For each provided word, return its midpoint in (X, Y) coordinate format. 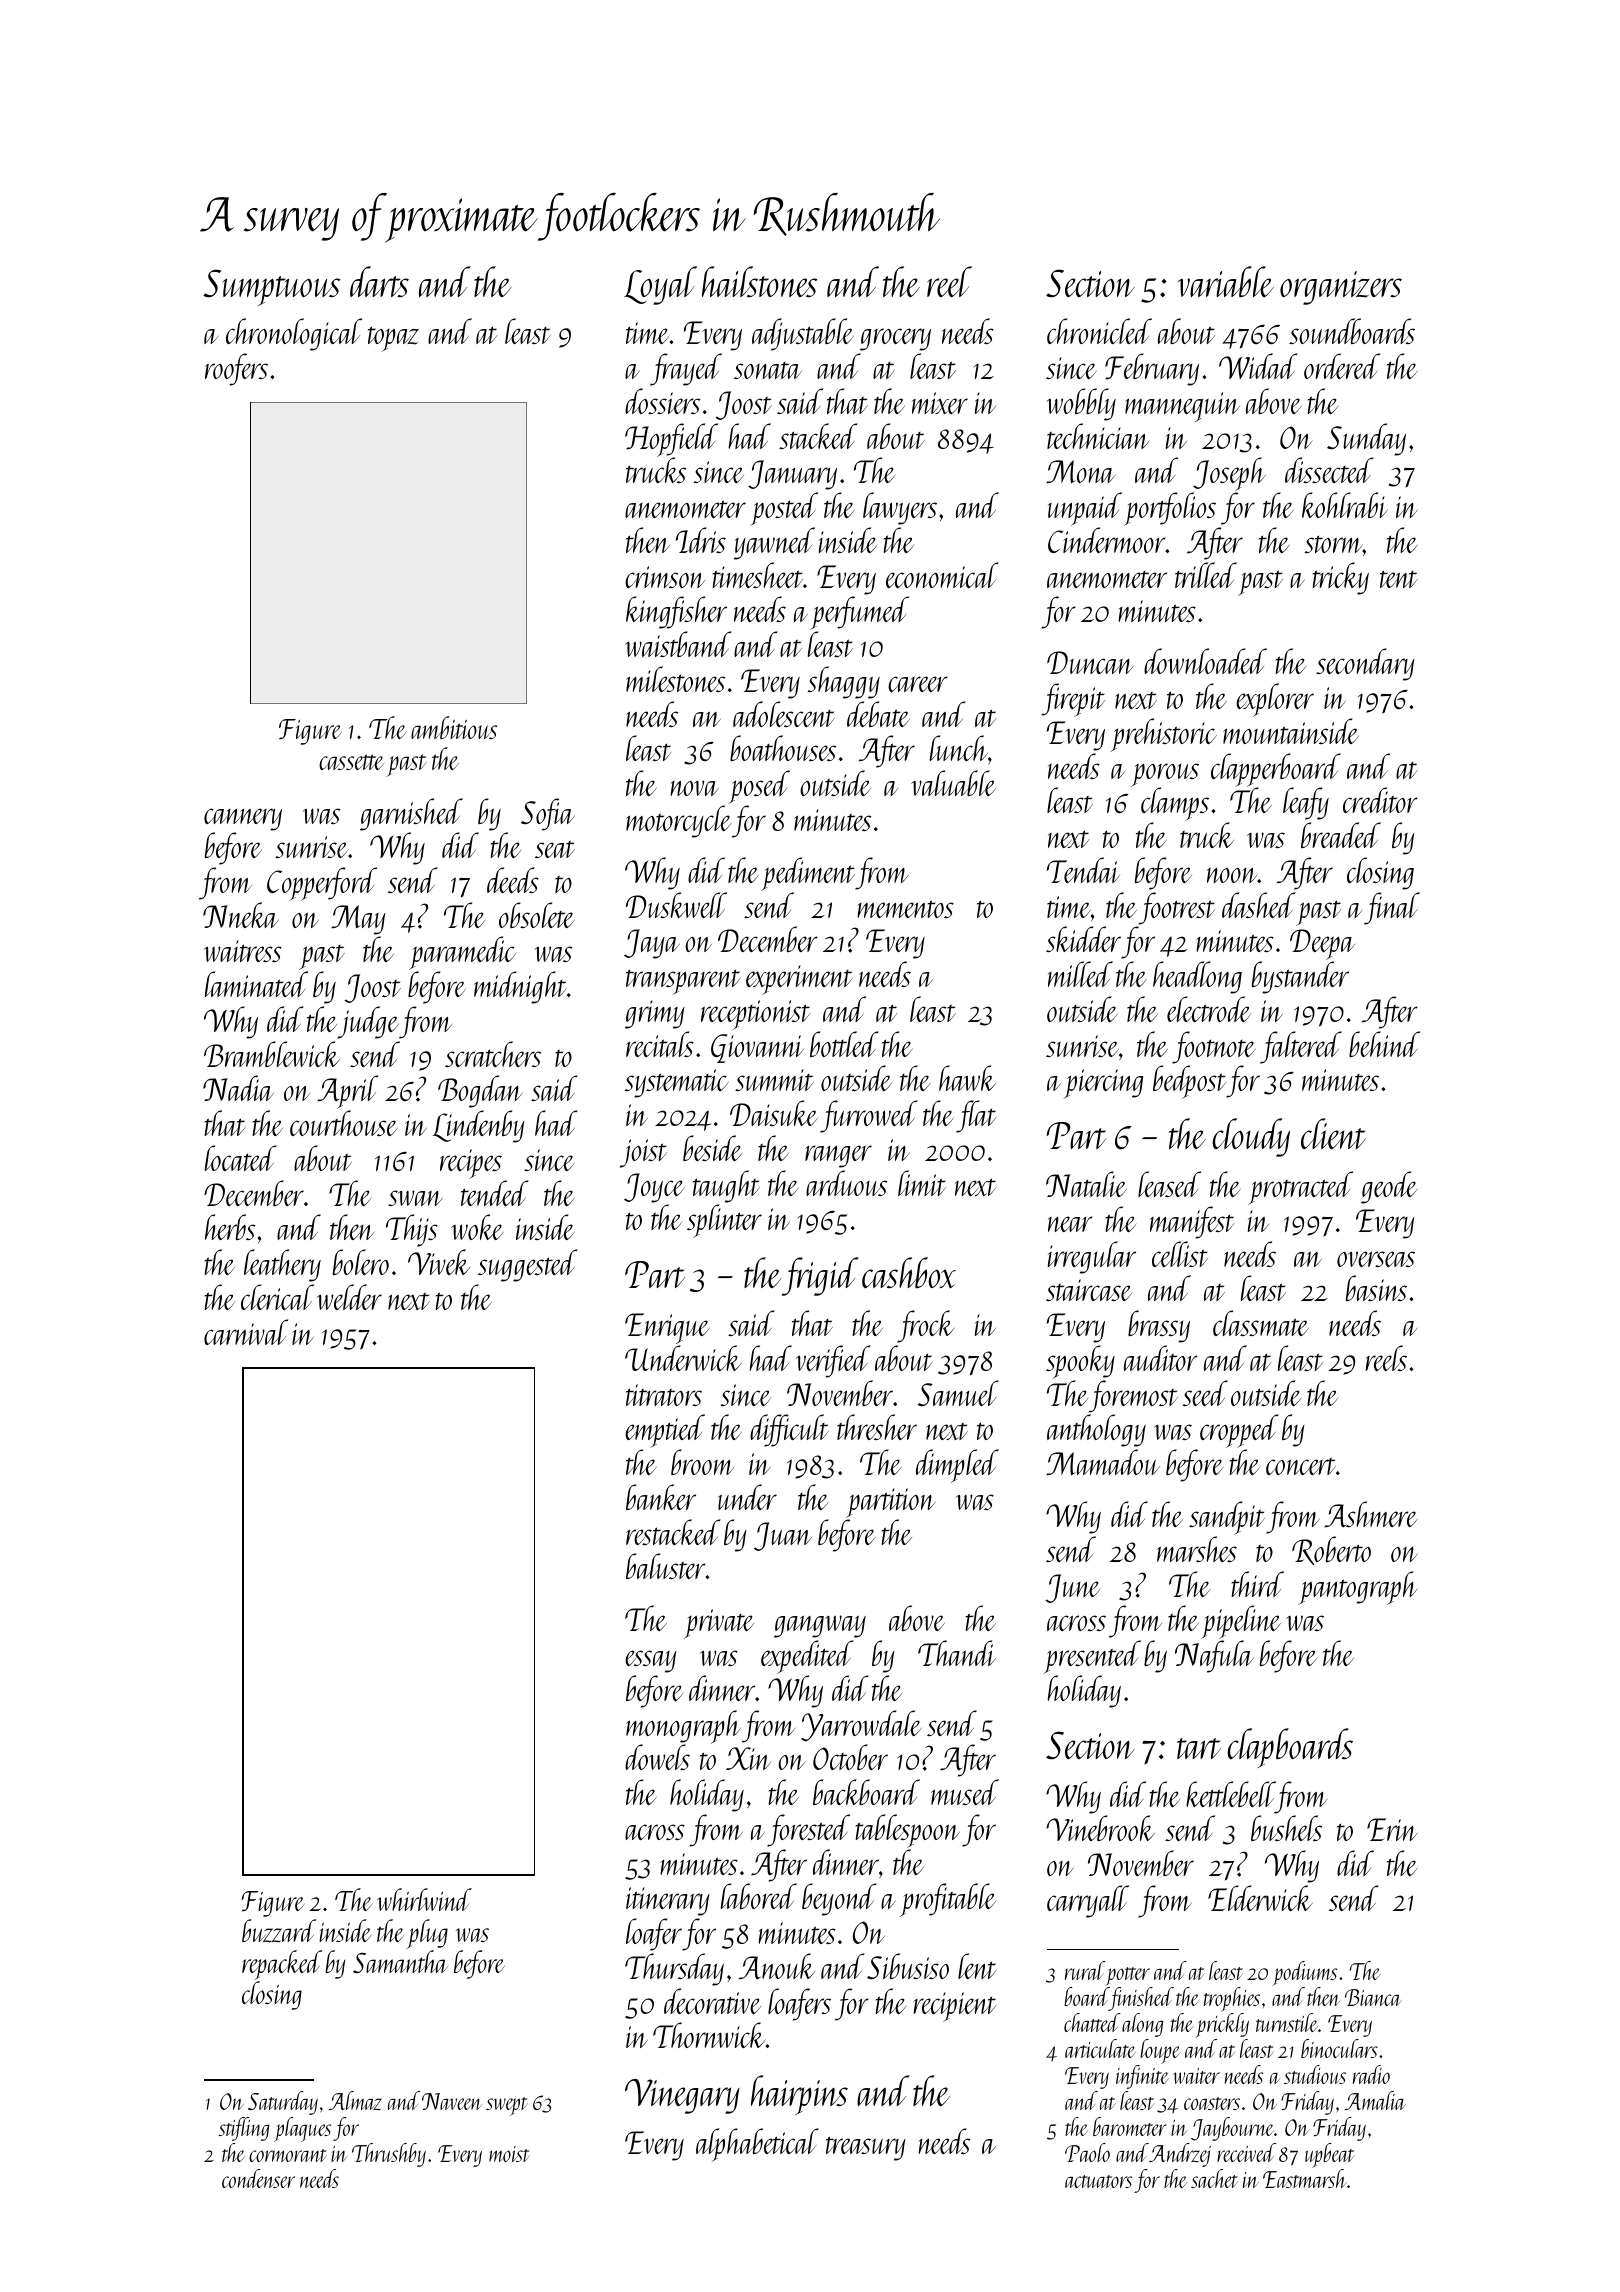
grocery (895, 339)
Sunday (1366, 439)
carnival (246, 1332)
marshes (1197, 1549)
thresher (877, 1427)
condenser (258, 2178)
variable (1226, 281)
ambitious (454, 727)
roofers (236, 369)
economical (942, 575)
